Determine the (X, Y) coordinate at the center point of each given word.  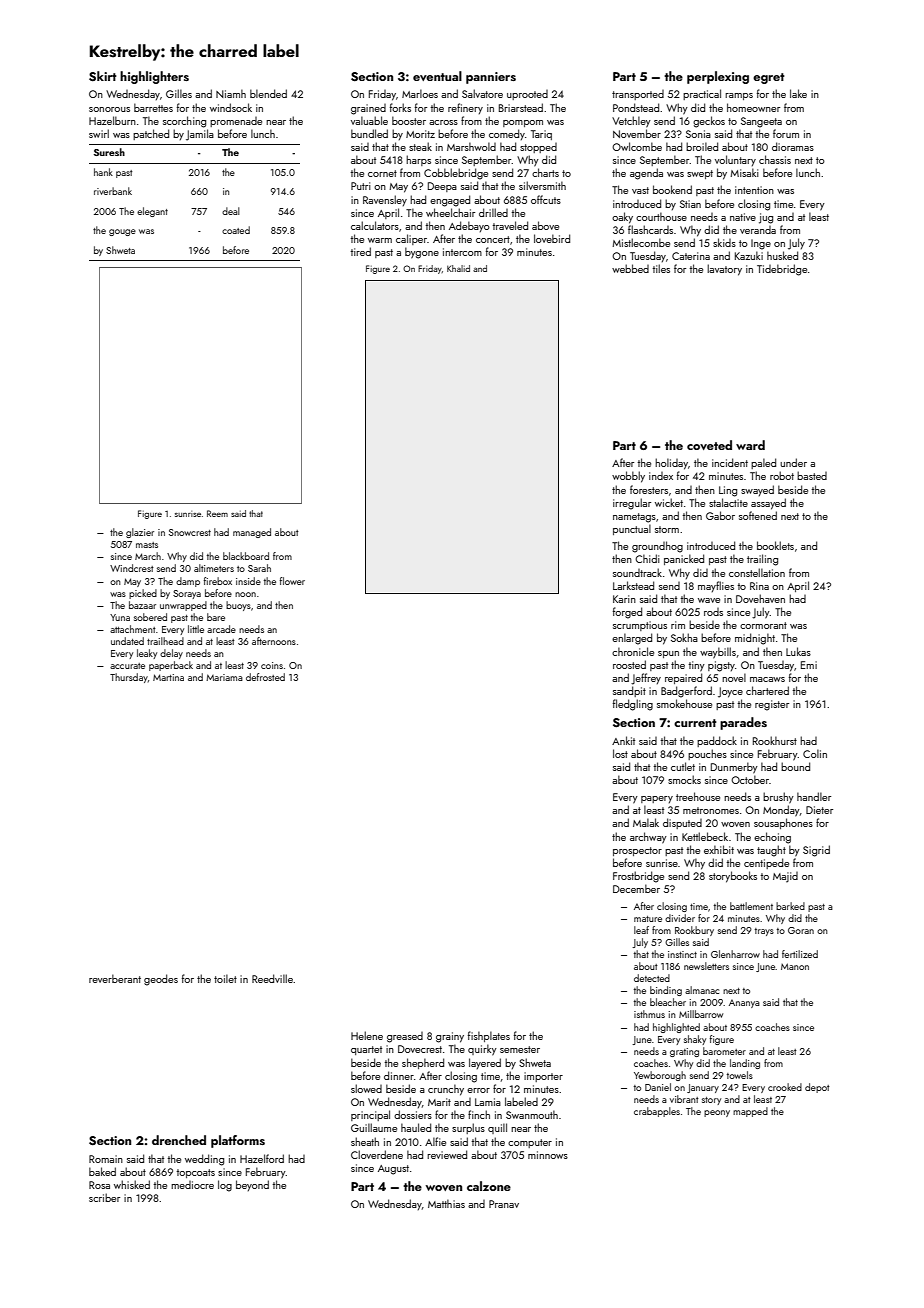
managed (252, 533)
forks (400, 107)
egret (769, 78)
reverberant (115, 978)
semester (520, 1049)
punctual (632, 529)
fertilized (800, 954)
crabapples (657, 1112)
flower (292, 581)
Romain (106, 1159)
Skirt (103, 76)
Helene (367, 1035)
